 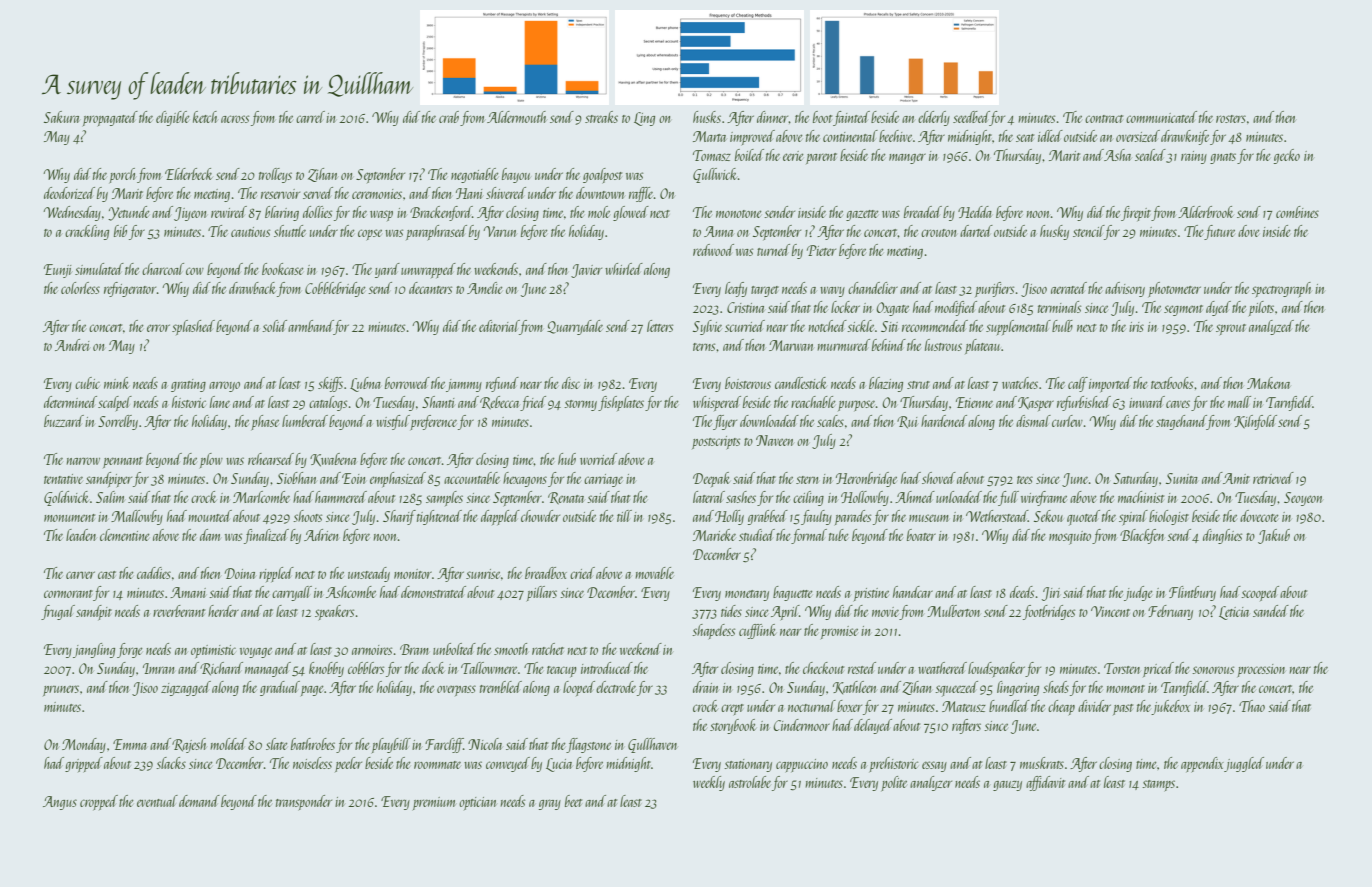 What do you see at coordinates (84, 764) in the document?
I see `gripped` at bounding box center [84, 764].
